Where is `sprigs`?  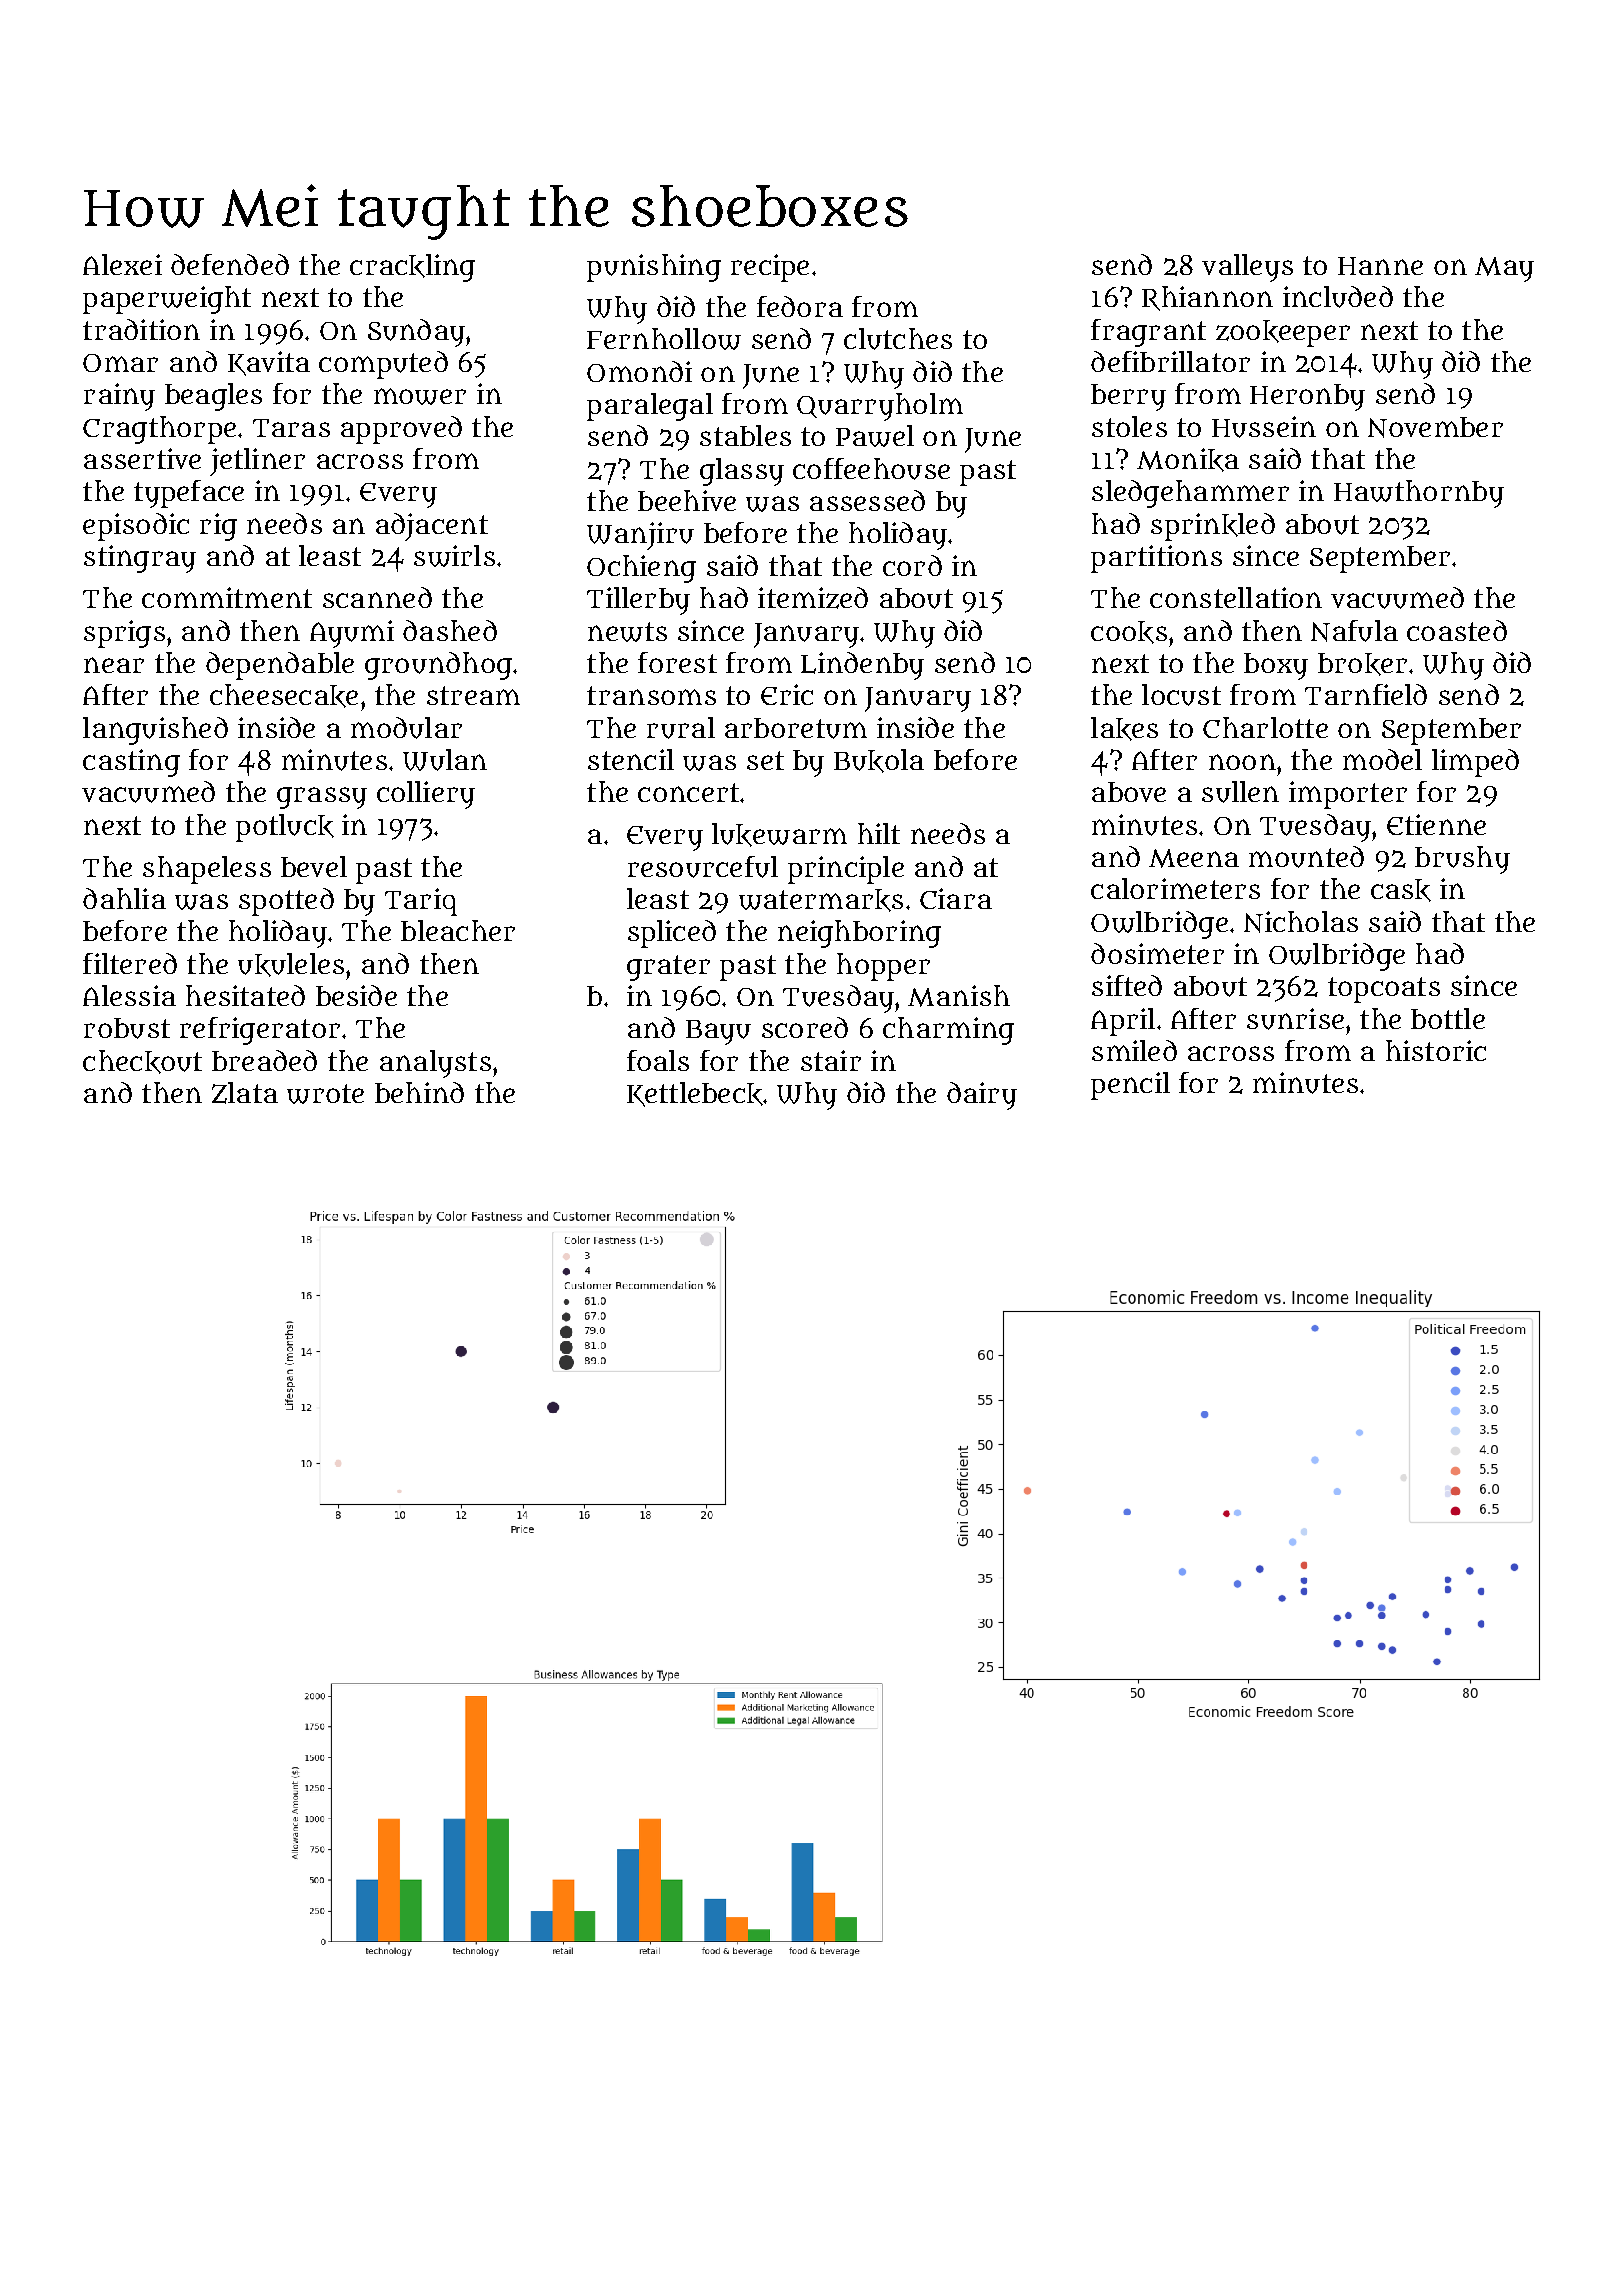
sprigs is located at coordinates (124, 634).
